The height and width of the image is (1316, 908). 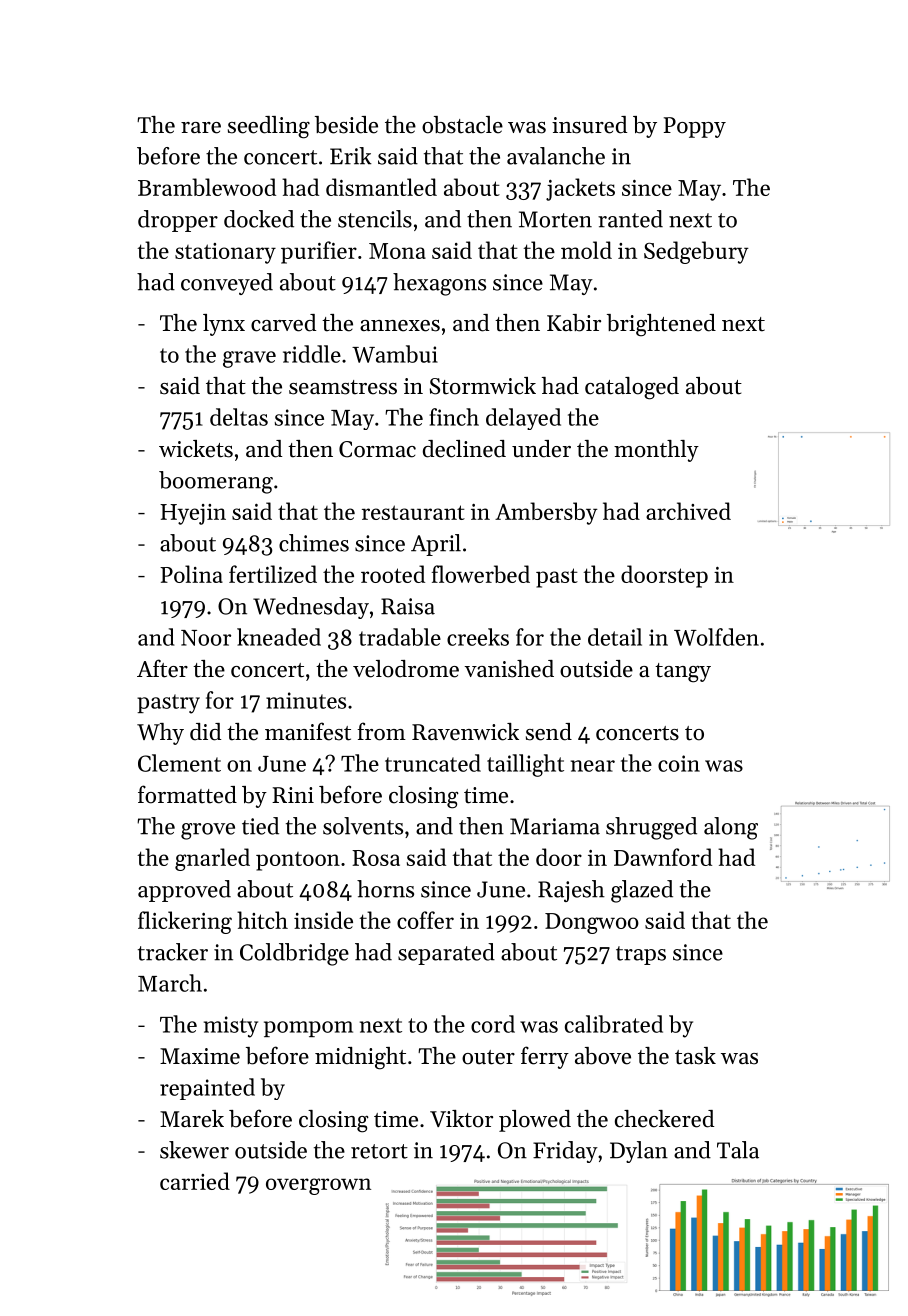 What do you see at coordinates (695, 127) in the image?
I see `Poppy` at bounding box center [695, 127].
